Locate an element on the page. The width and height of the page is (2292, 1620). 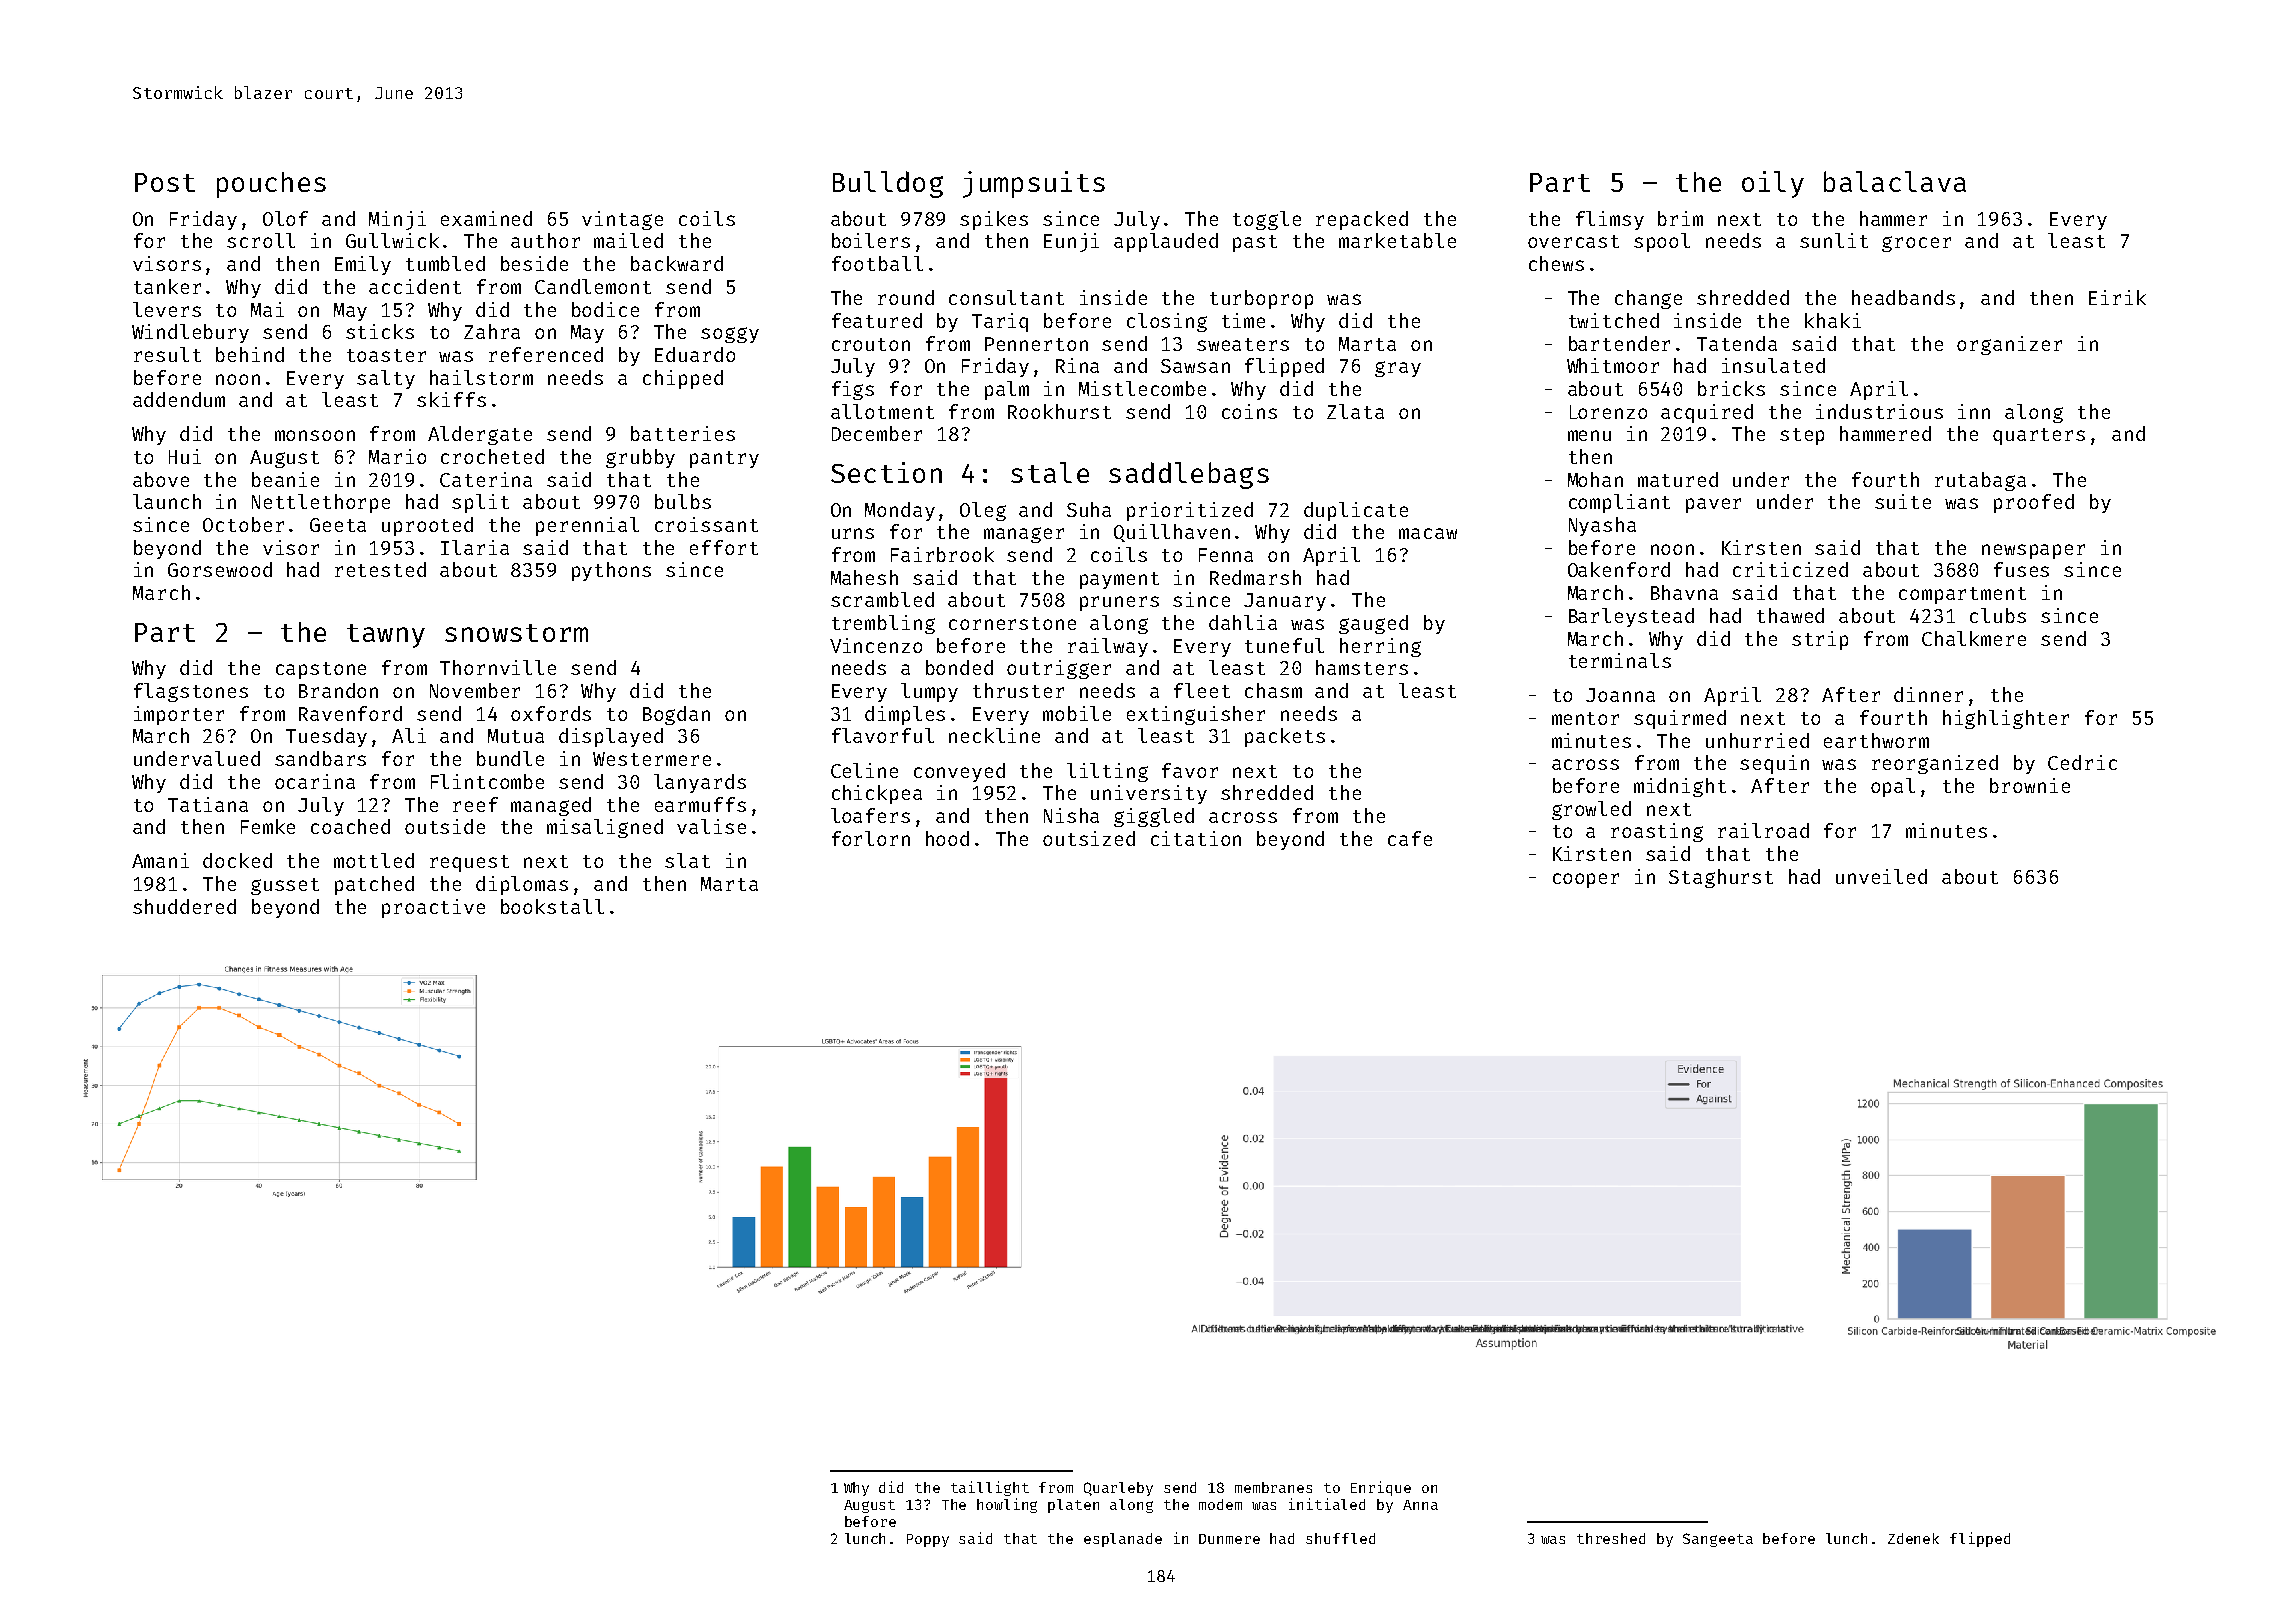
Ilaria is located at coordinates (475, 547).
